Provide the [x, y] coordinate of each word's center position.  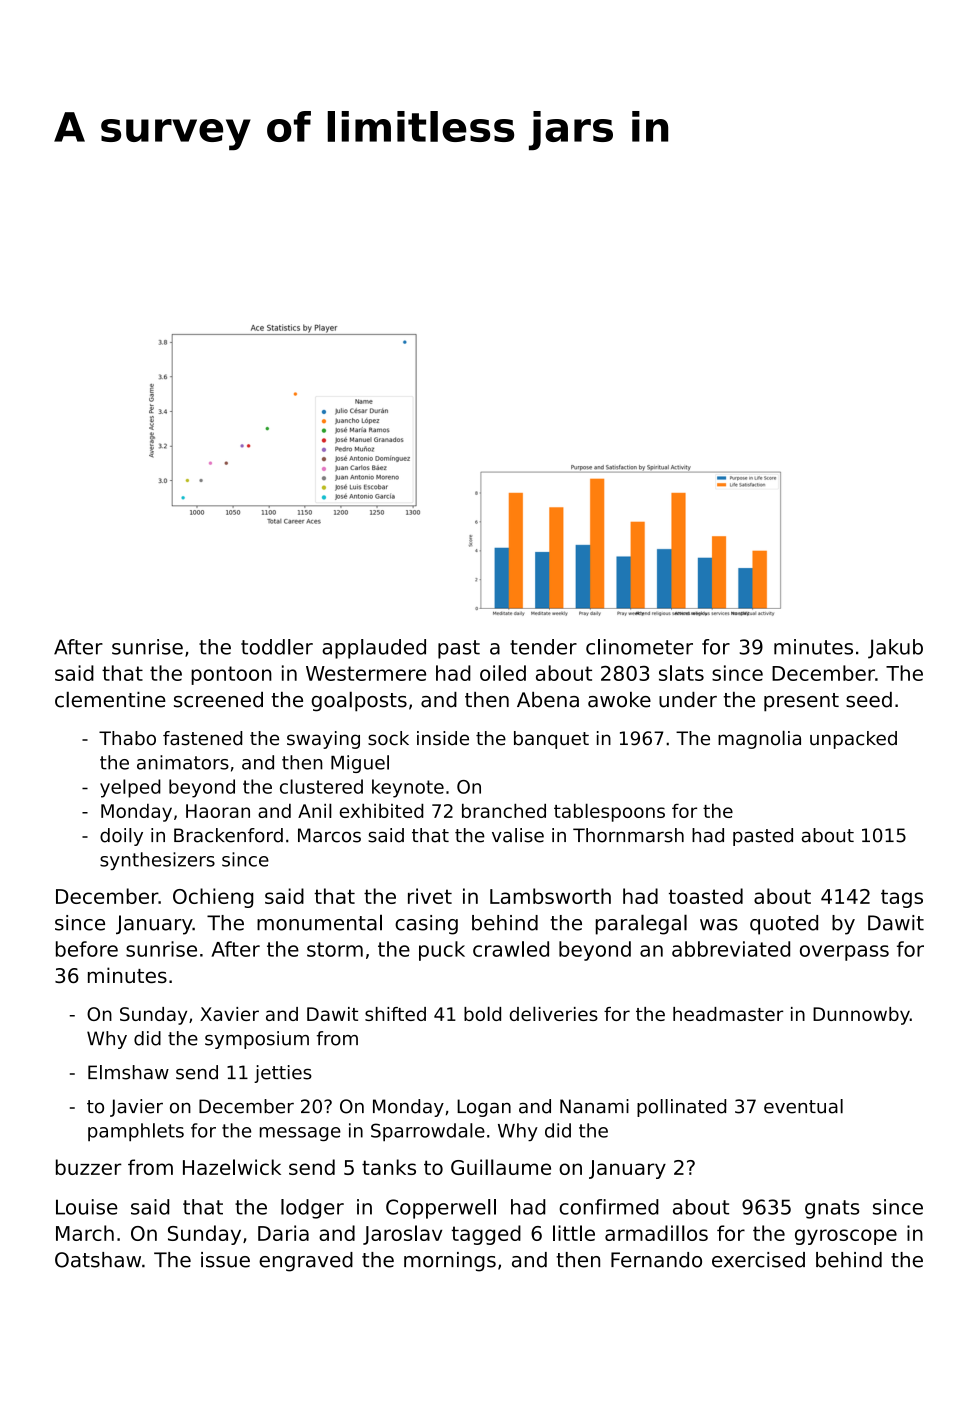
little [574, 1233]
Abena [548, 700]
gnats [832, 1209]
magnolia [759, 739]
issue [225, 1260]
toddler [277, 647]
